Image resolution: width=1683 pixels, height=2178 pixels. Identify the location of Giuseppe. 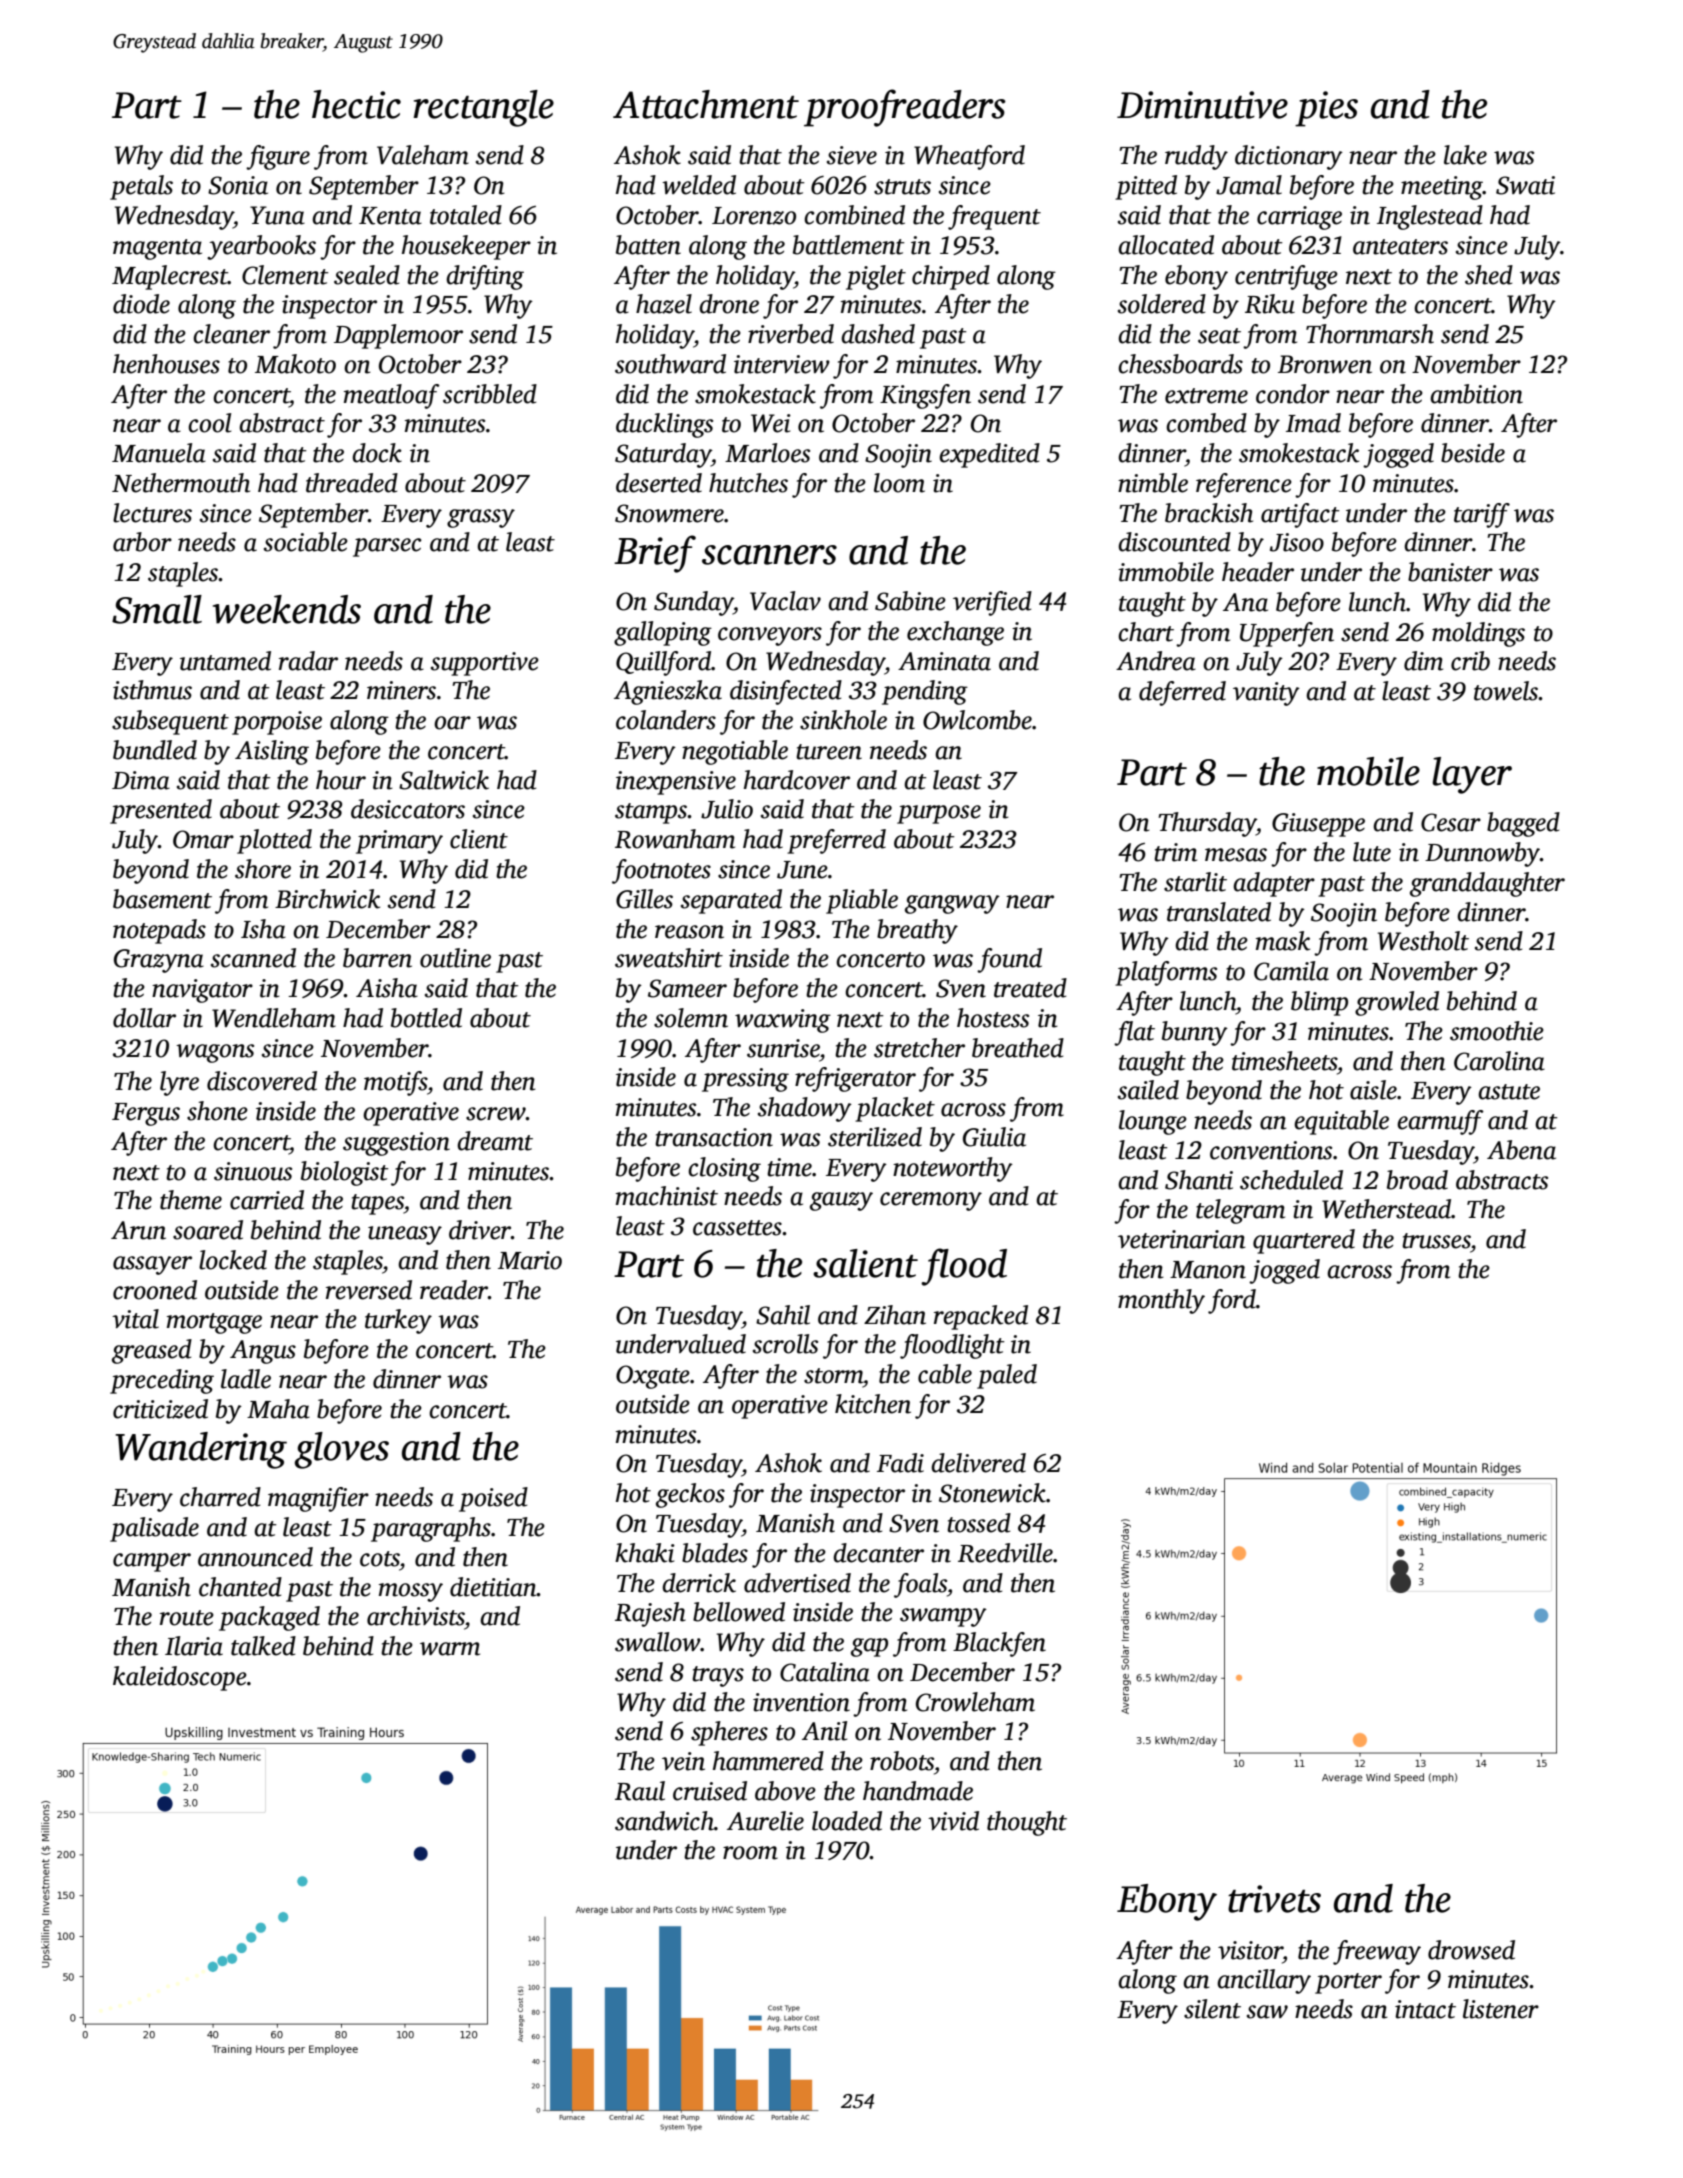
(1318, 825).
